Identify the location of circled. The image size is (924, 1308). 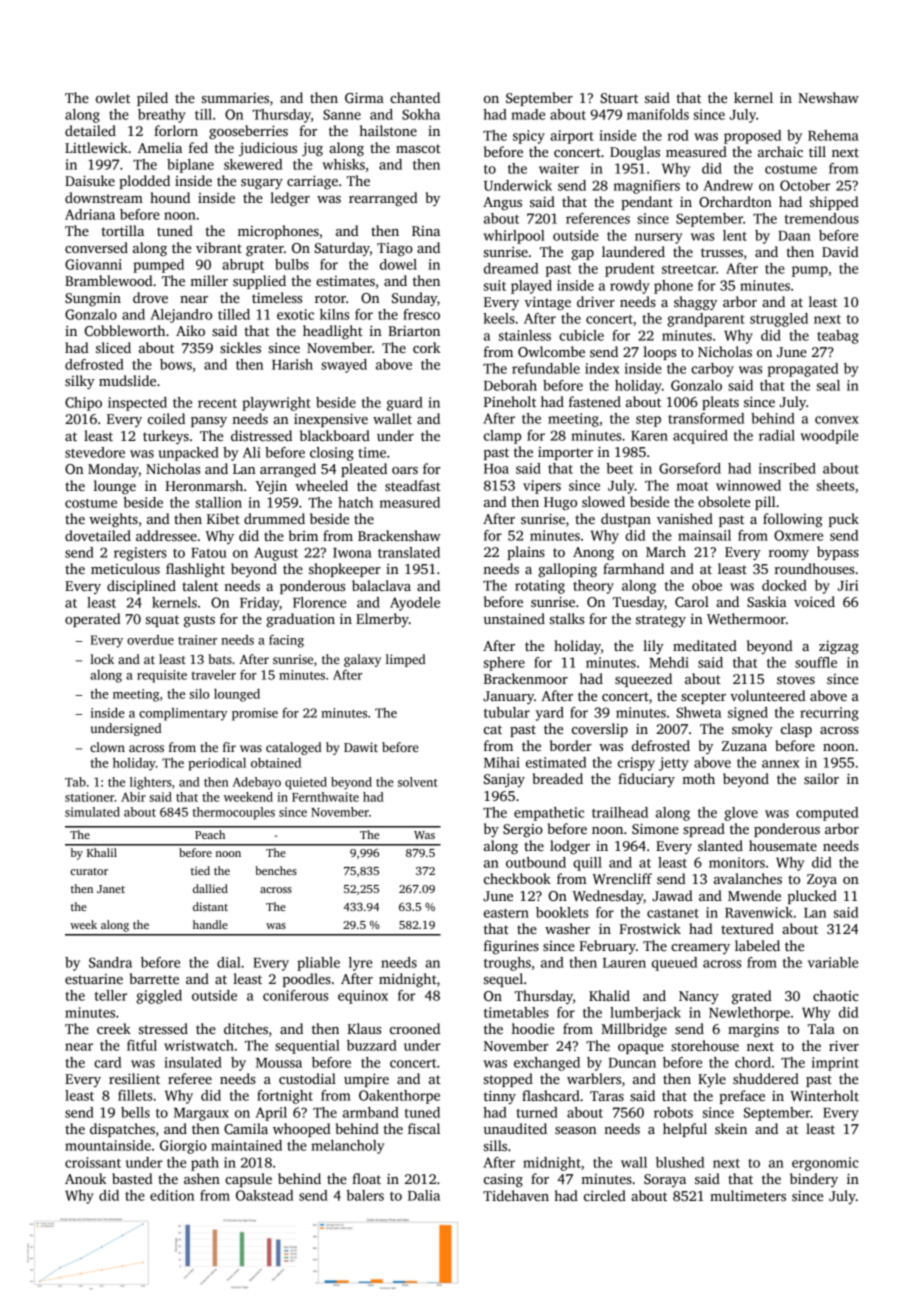
(605, 1195).
